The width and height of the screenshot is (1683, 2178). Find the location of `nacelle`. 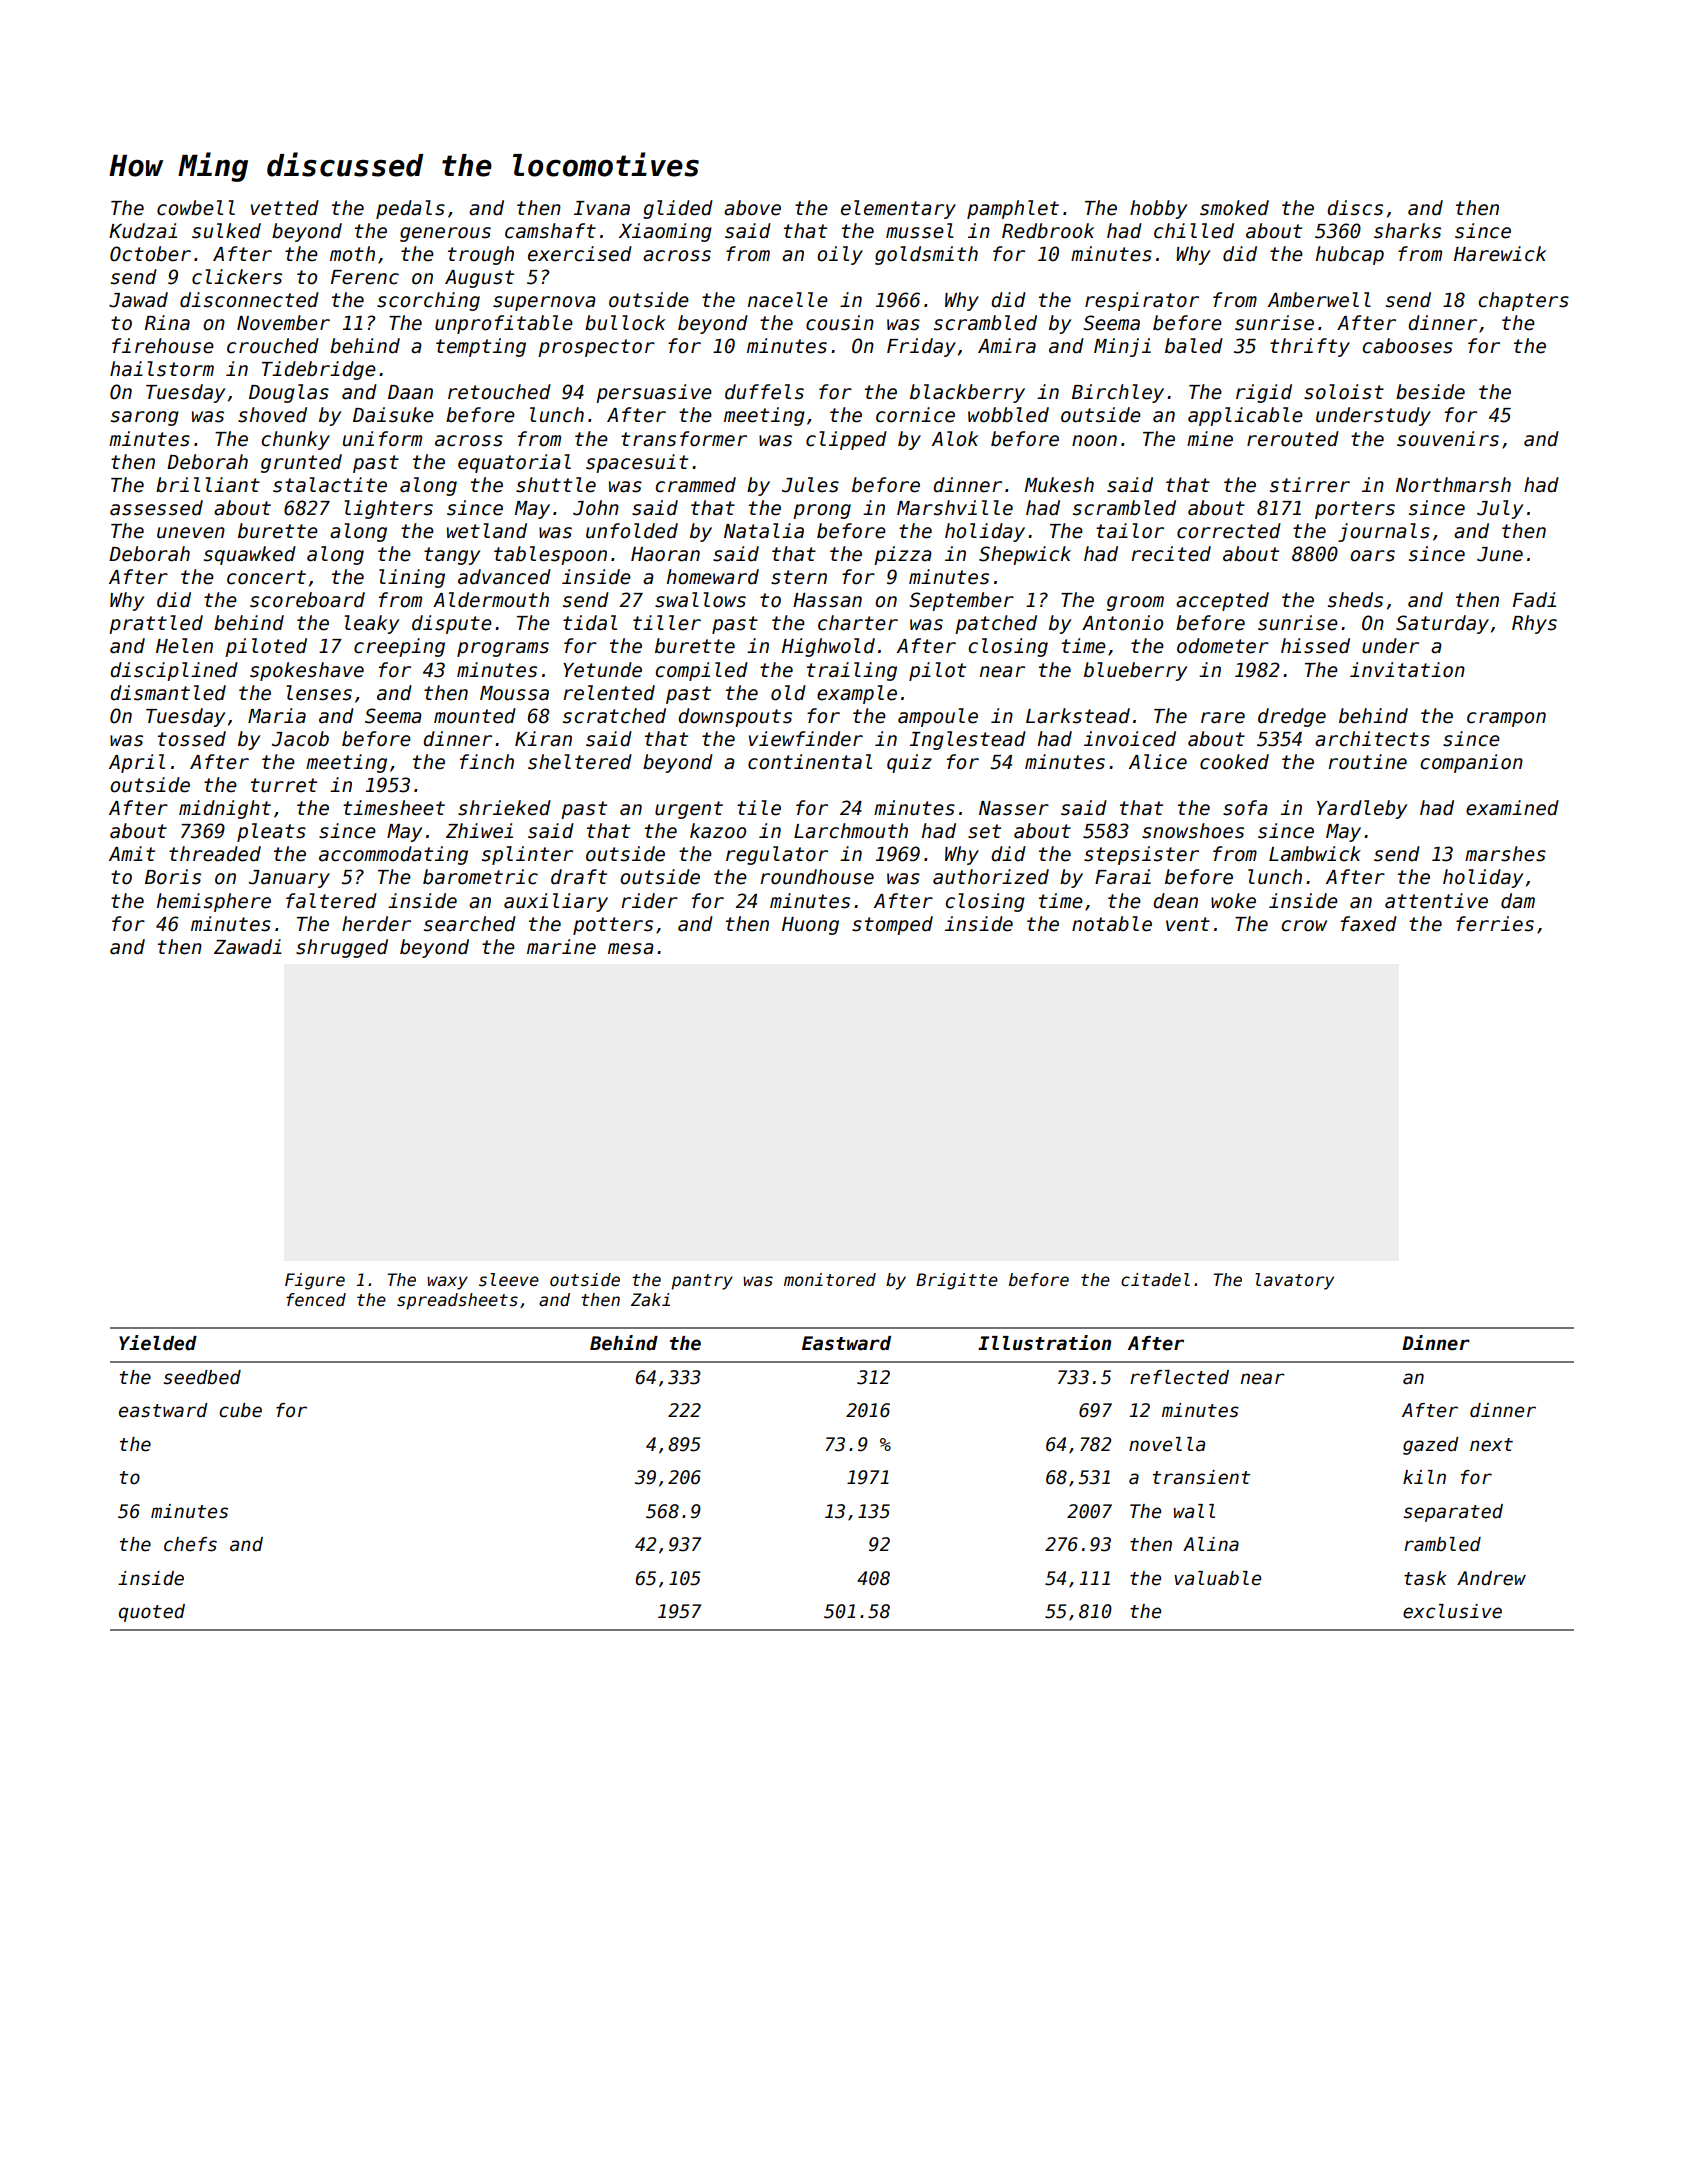

nacelle is located at coordinates (788, 300).
